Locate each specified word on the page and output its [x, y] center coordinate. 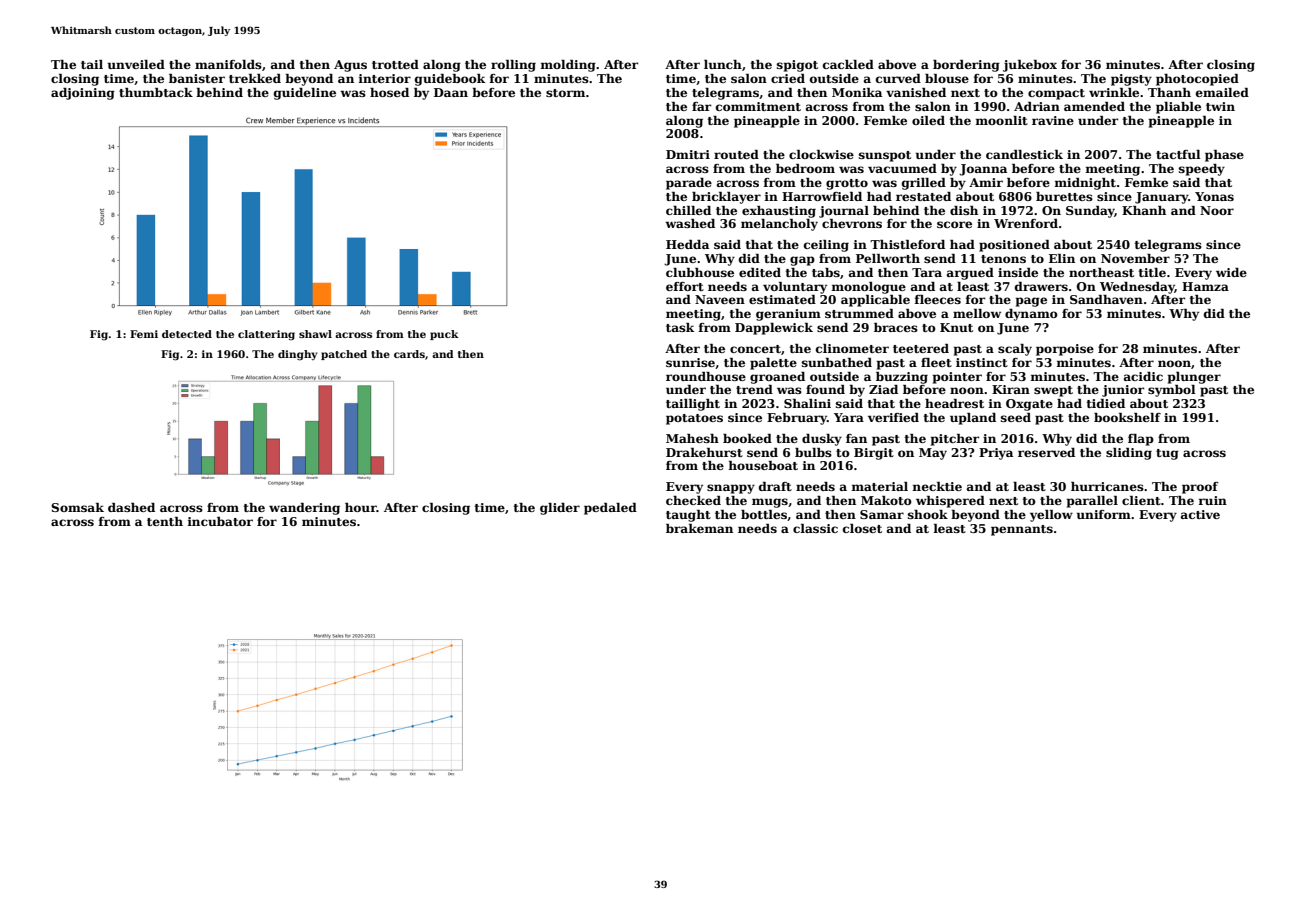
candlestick [1024, 154]
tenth [165, 521]
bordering [966, 66]
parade [689, 184]
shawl [315, 334]
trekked [255, 78]
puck [444, 335]
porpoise [1065, 350]
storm [565, 93]
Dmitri [688, 154]
